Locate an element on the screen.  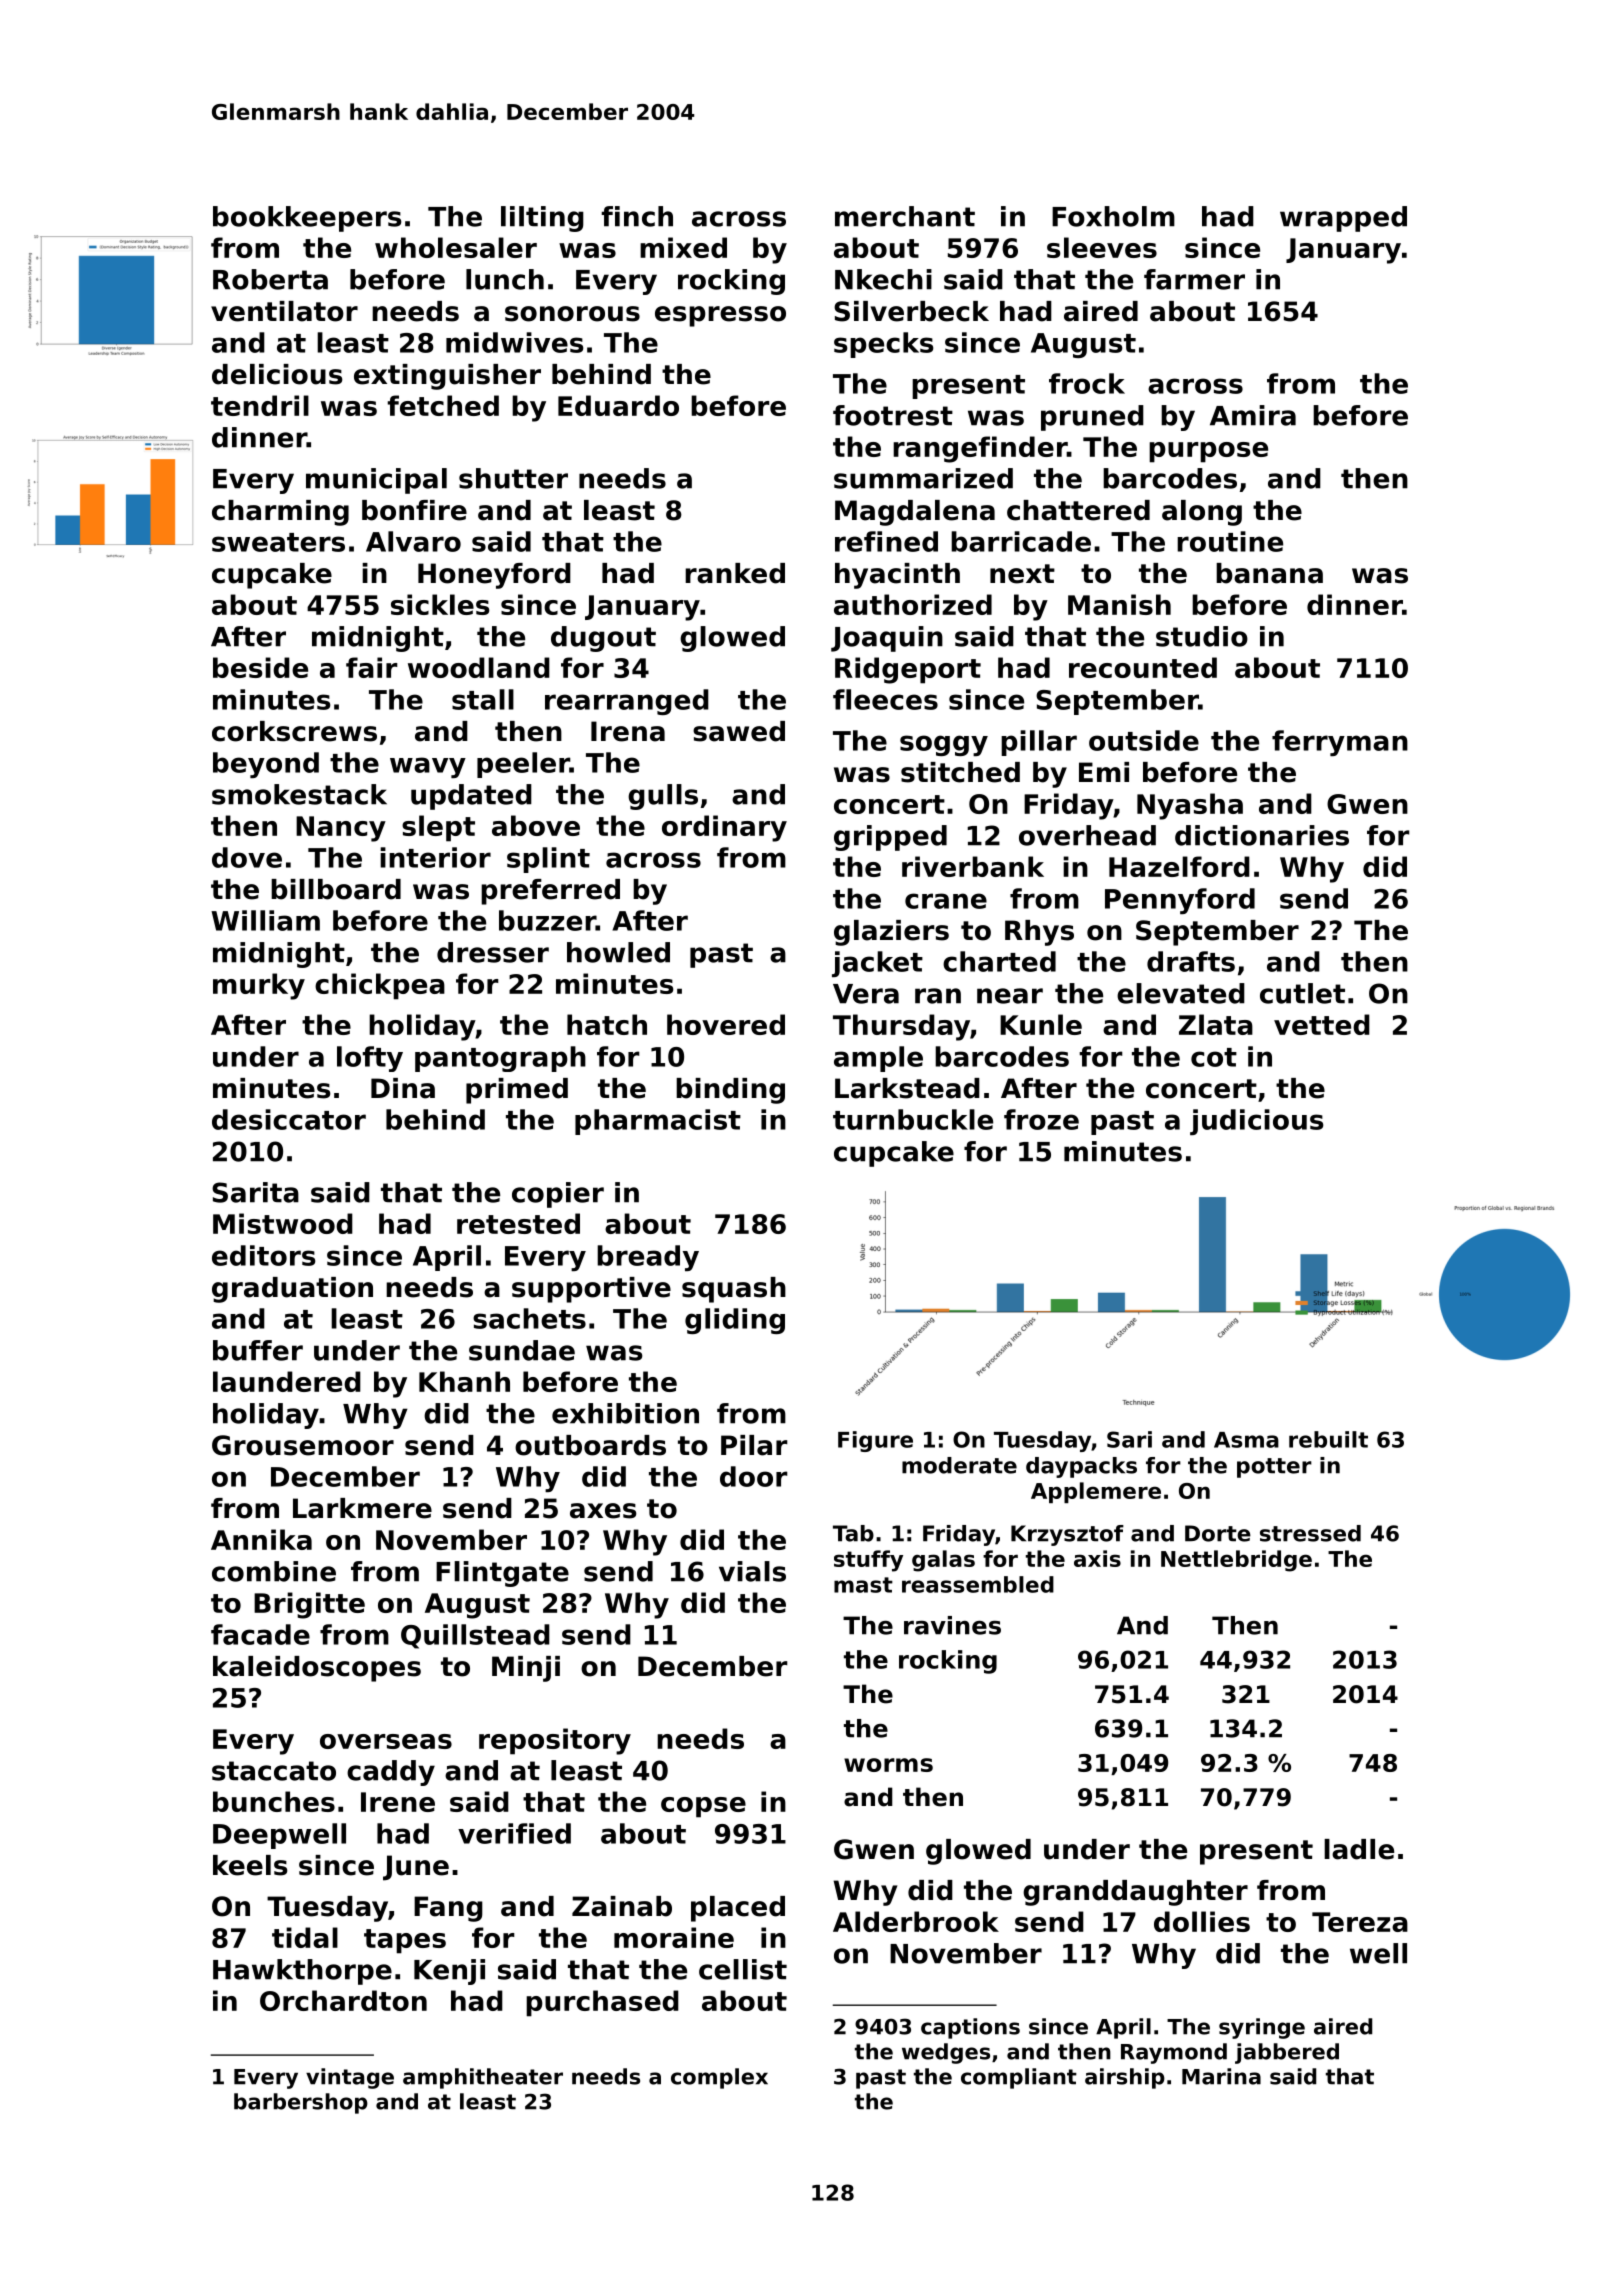
specks is located at coordinates (883, 345).
